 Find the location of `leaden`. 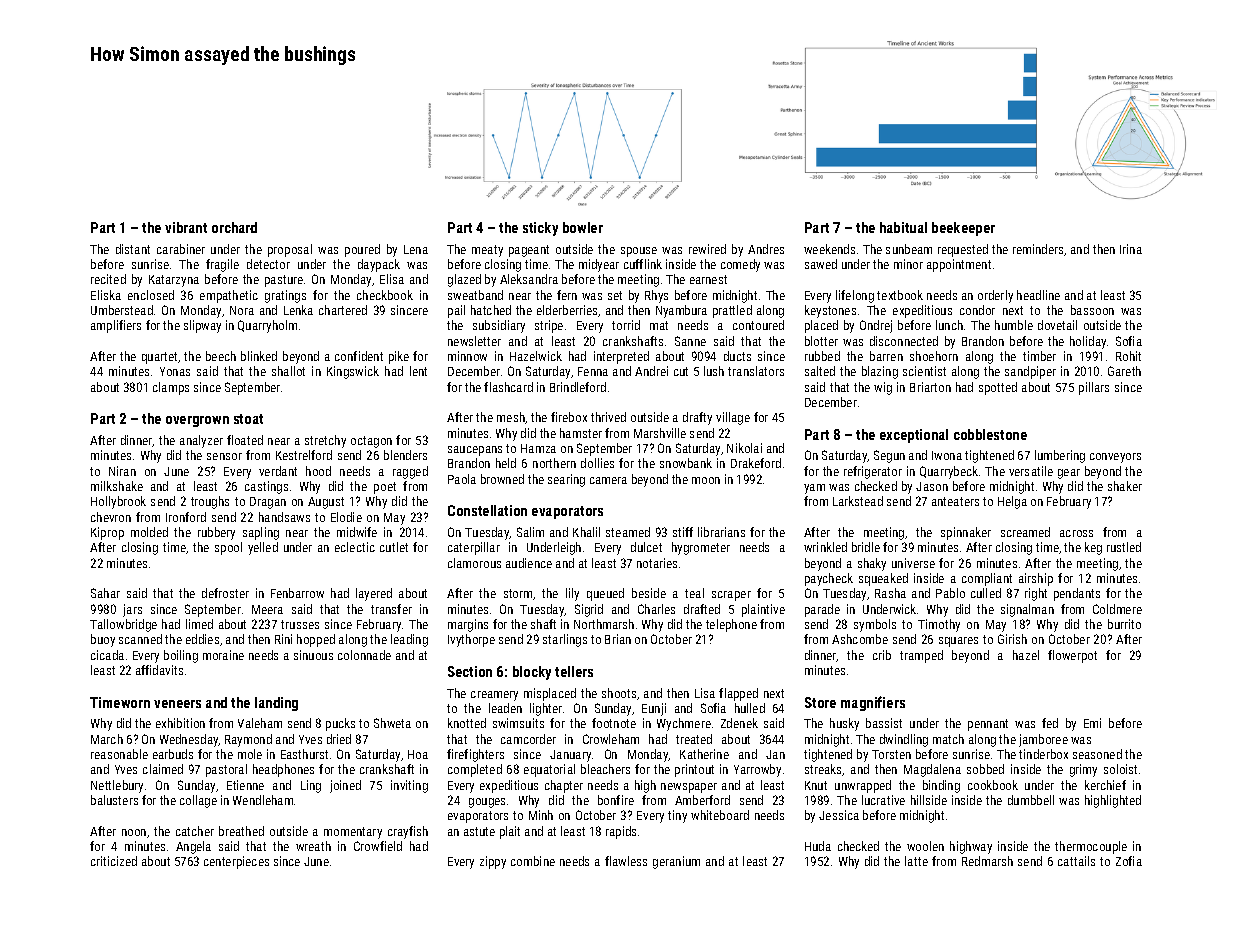

leaden is located at coordinates (505, 708).
